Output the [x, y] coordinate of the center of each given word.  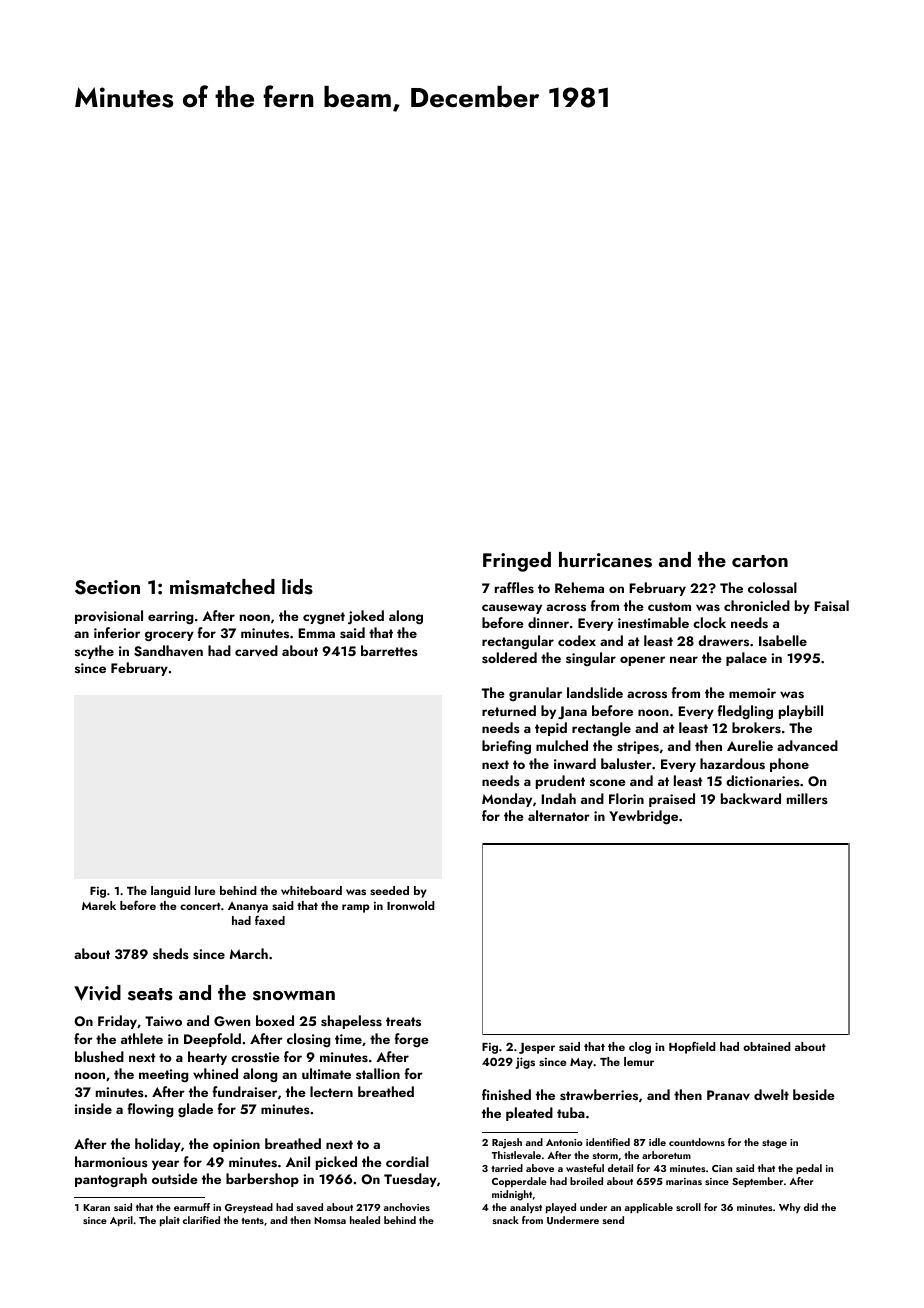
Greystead [249, 1208]
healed [365, 1220]
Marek [99, 905]
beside [814, 1095]
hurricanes [605, 560]
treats [403, 1021]
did [811, 1207]
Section [107, 587]
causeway [512, 609]
